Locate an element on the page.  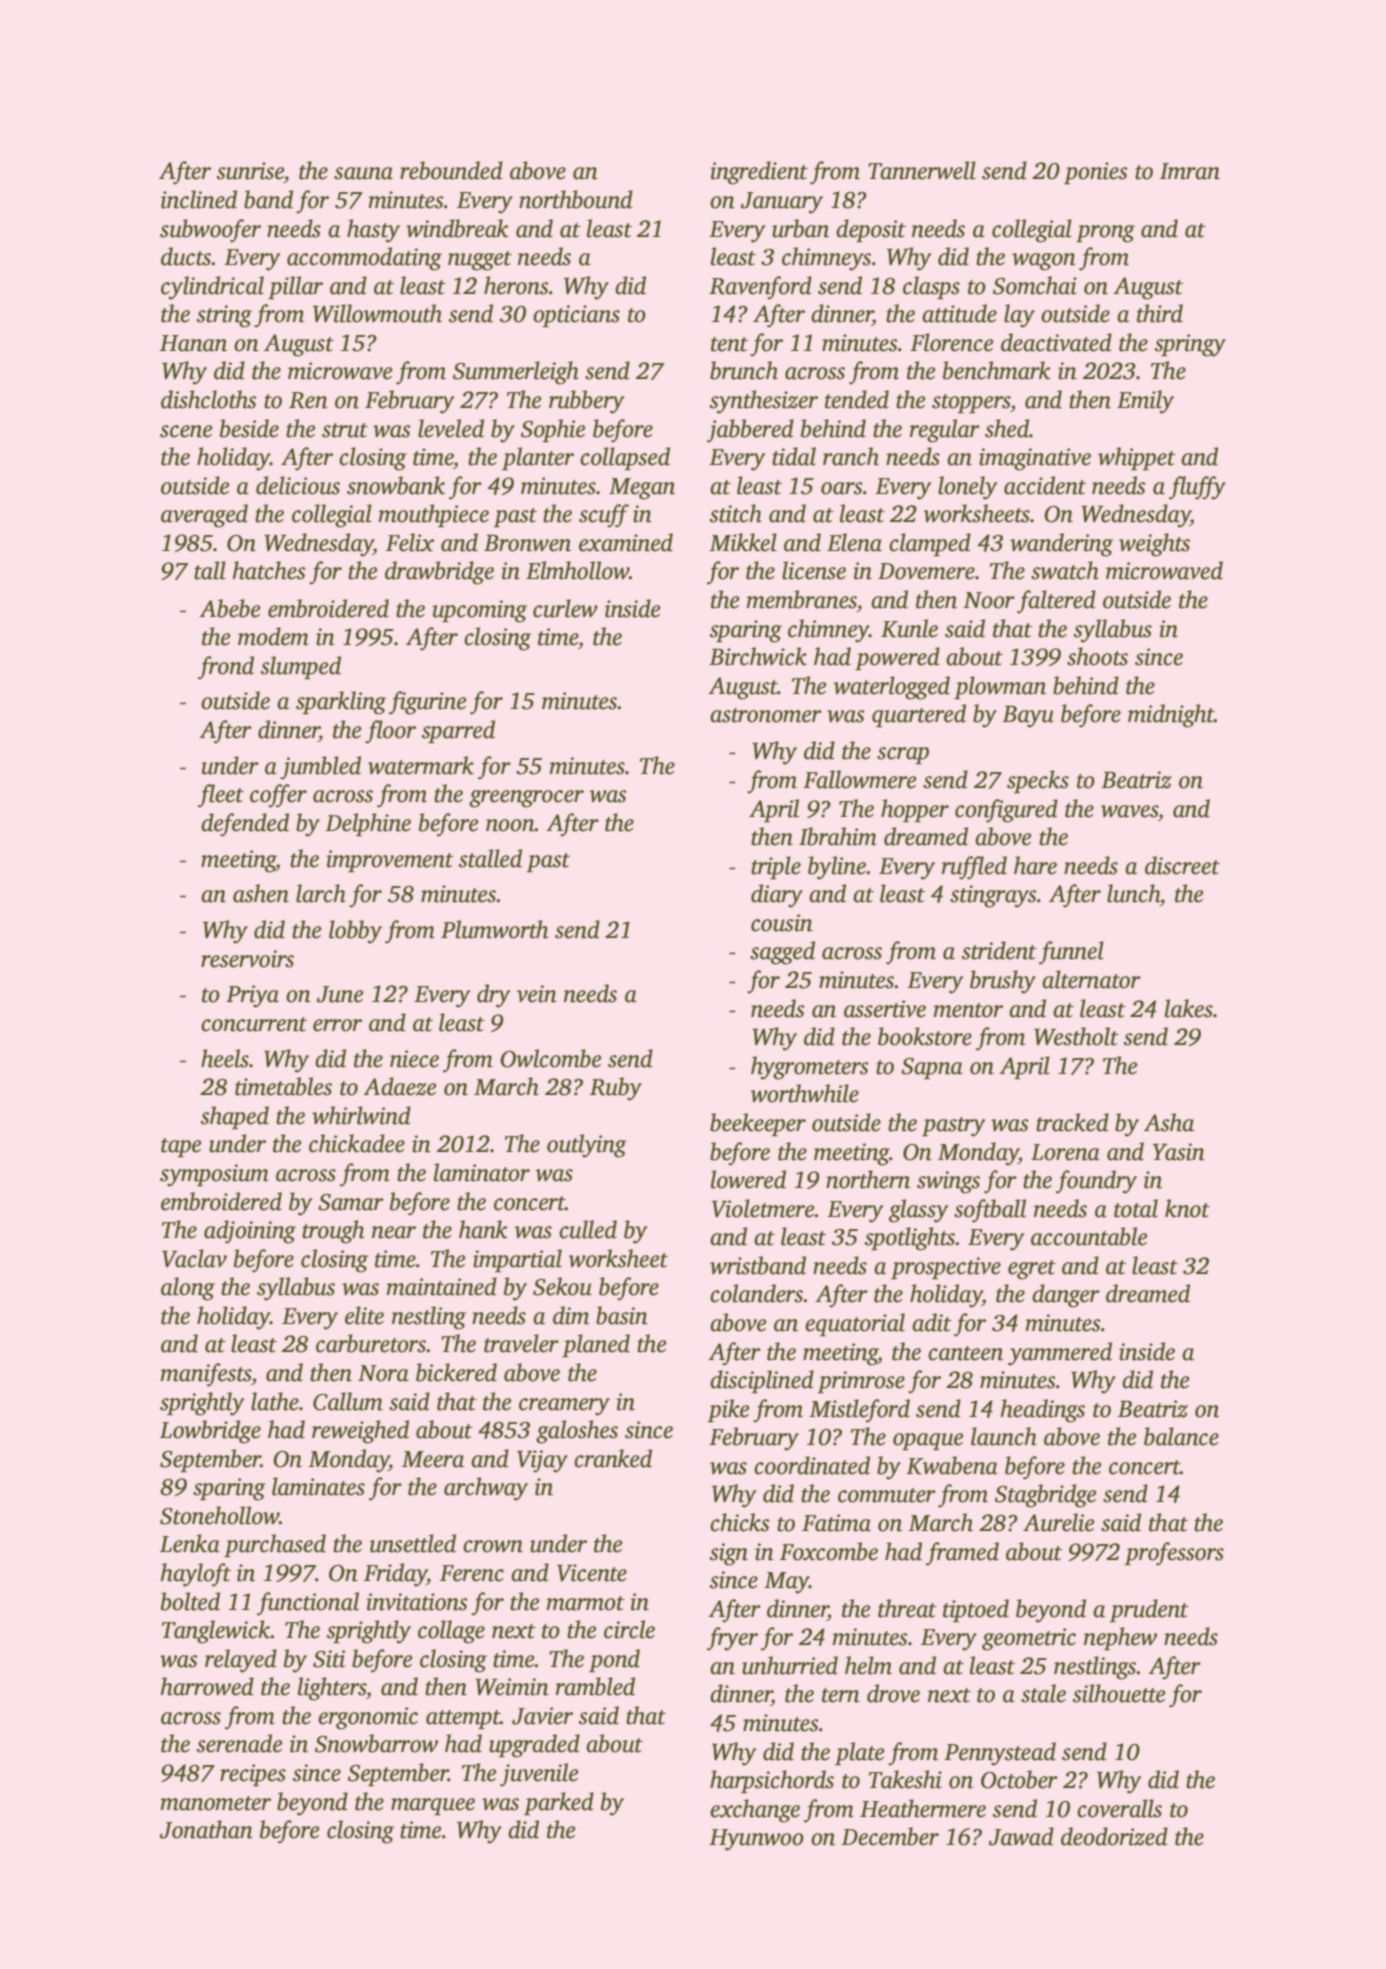
Mikkel is located at coordinates (743, 542).
